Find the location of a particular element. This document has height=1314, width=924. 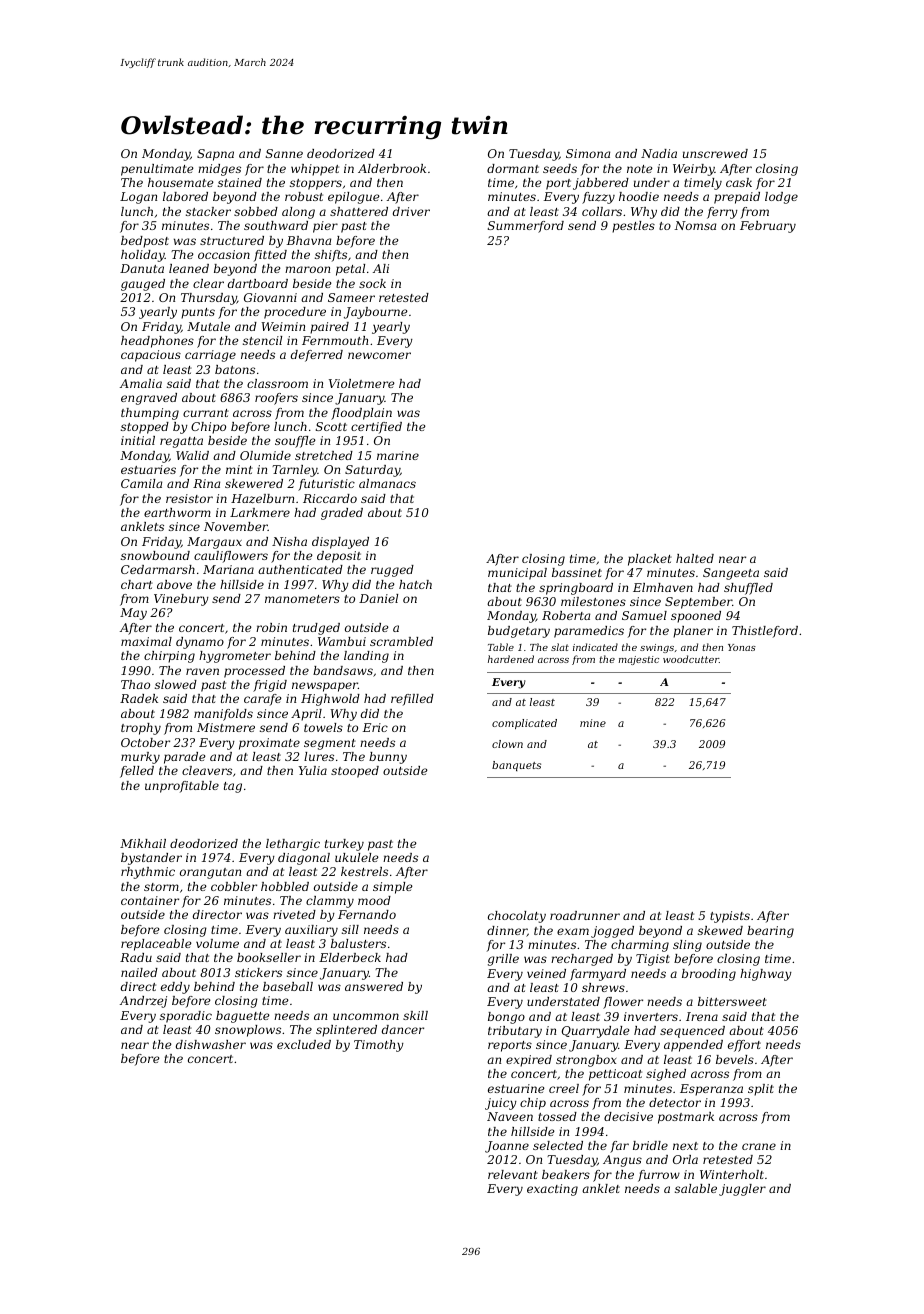

eddy is located at coordinates (175, 988).
